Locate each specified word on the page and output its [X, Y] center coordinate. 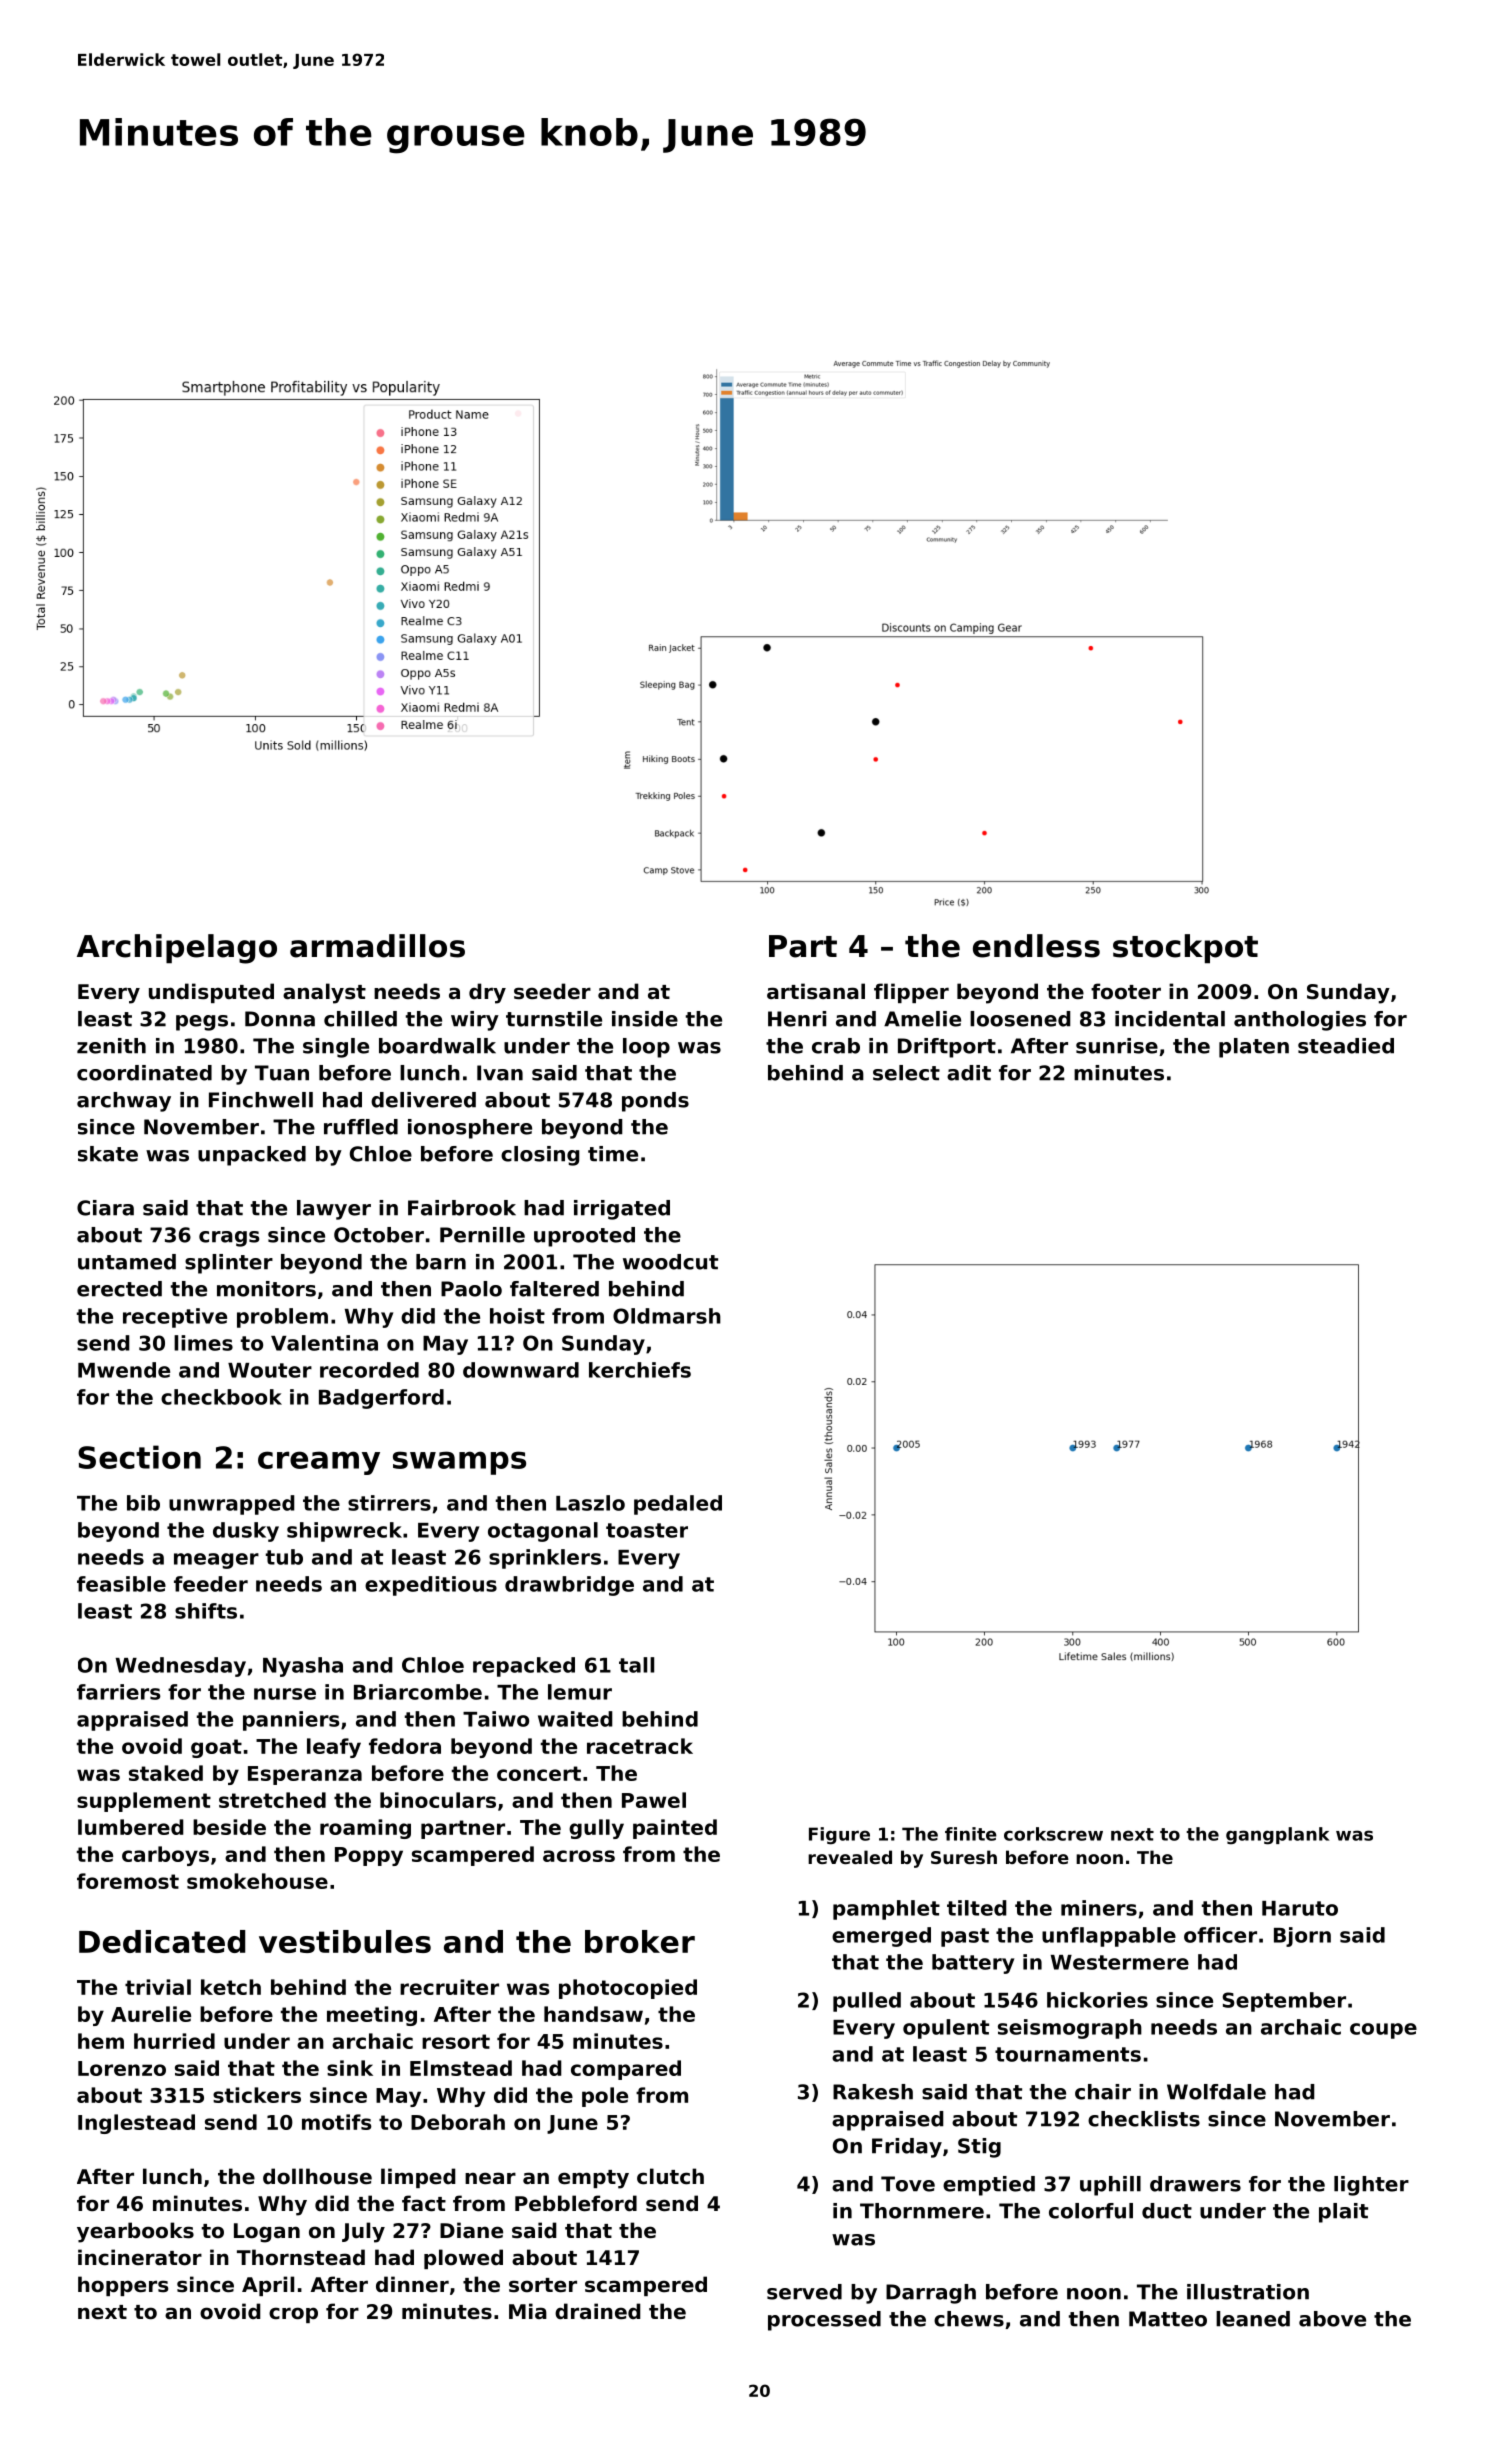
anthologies [1300, 1021]
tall [636, 1665]
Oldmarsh [667, 1316]
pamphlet [886, 1910]
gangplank [1278, 1836]
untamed [127, 1262]
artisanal [816, 991]
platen [1254, 1048]
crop [293, 2315]
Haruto [1300, 1908]
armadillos [377, 946]
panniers [291, 1721]
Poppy [369, 1856]
